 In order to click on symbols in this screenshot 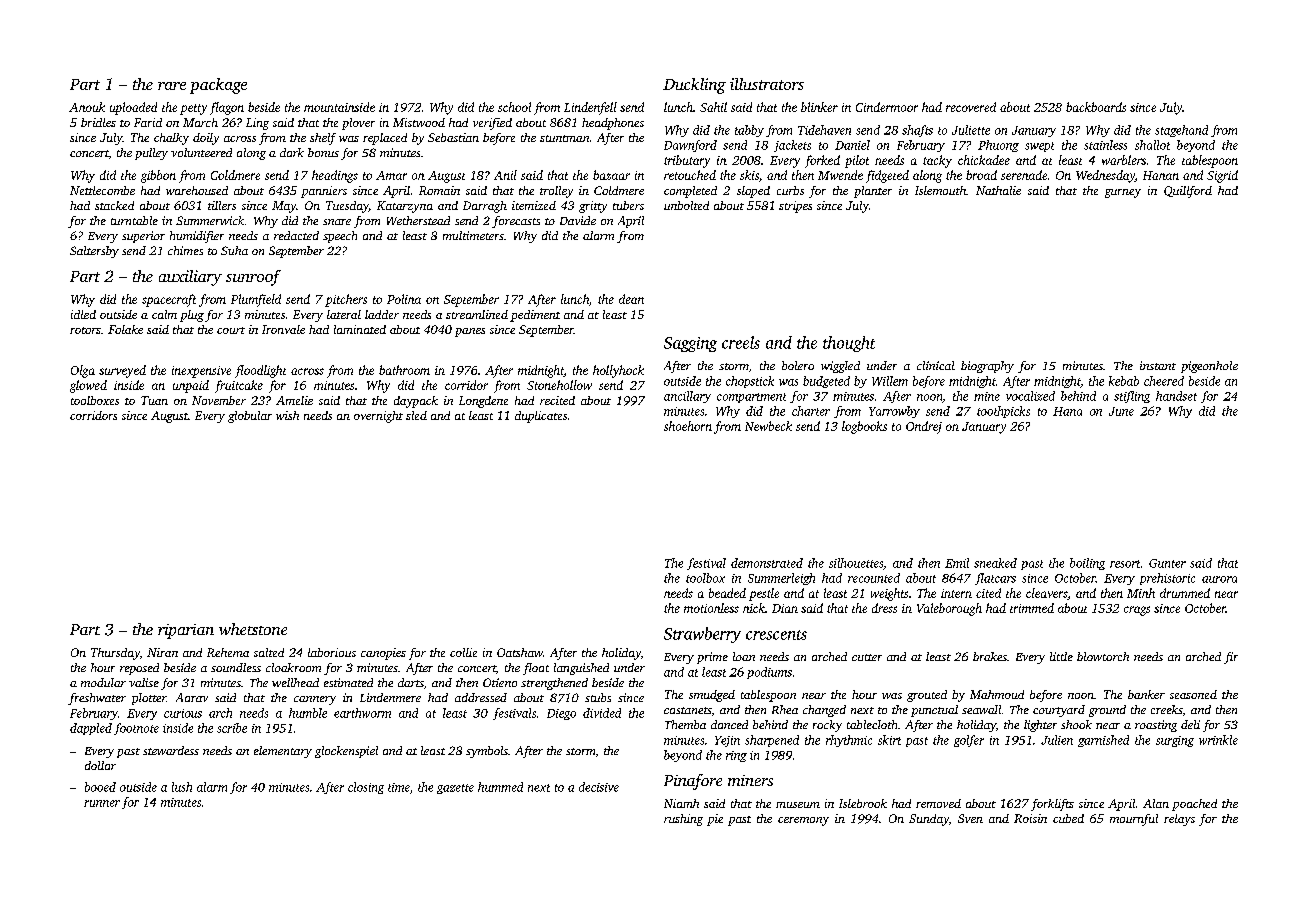, I will do `click(487, 752)`.
